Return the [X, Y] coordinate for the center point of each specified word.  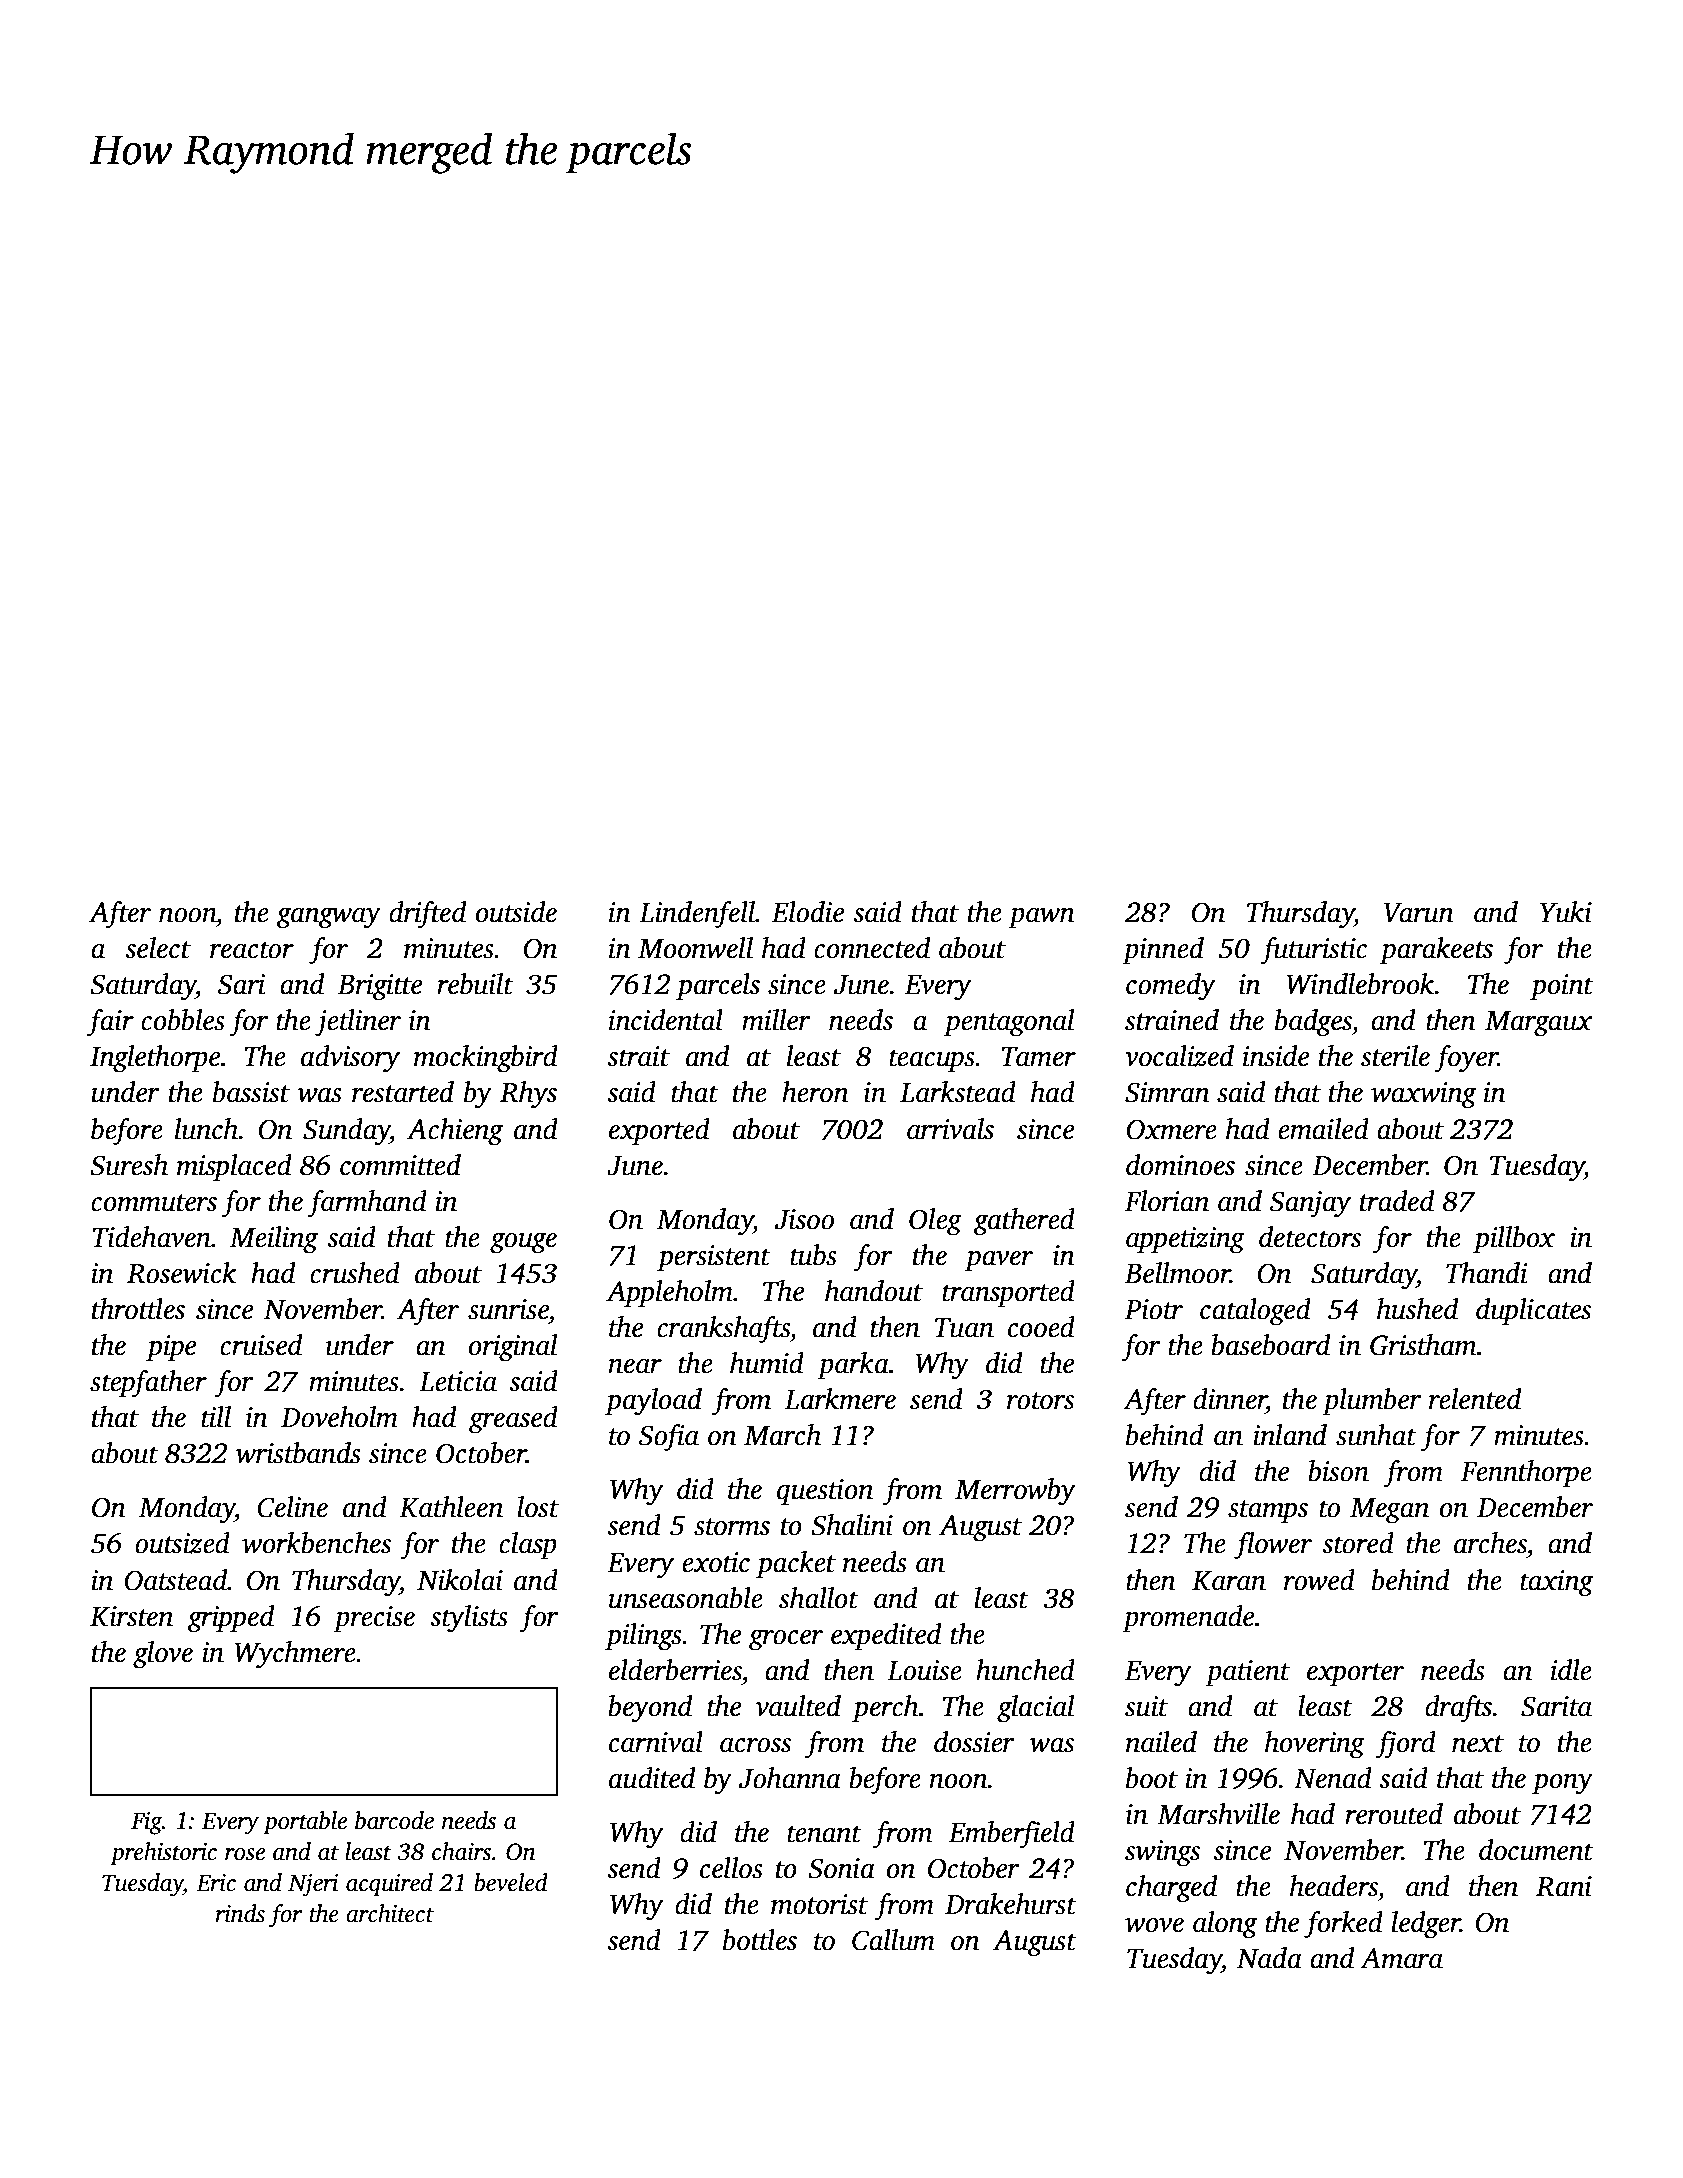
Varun [1419, 912]
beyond [650, 1709]
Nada [1269, 1958]
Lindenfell [697, 915]
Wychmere [295, 1655]
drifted [427, 915]
